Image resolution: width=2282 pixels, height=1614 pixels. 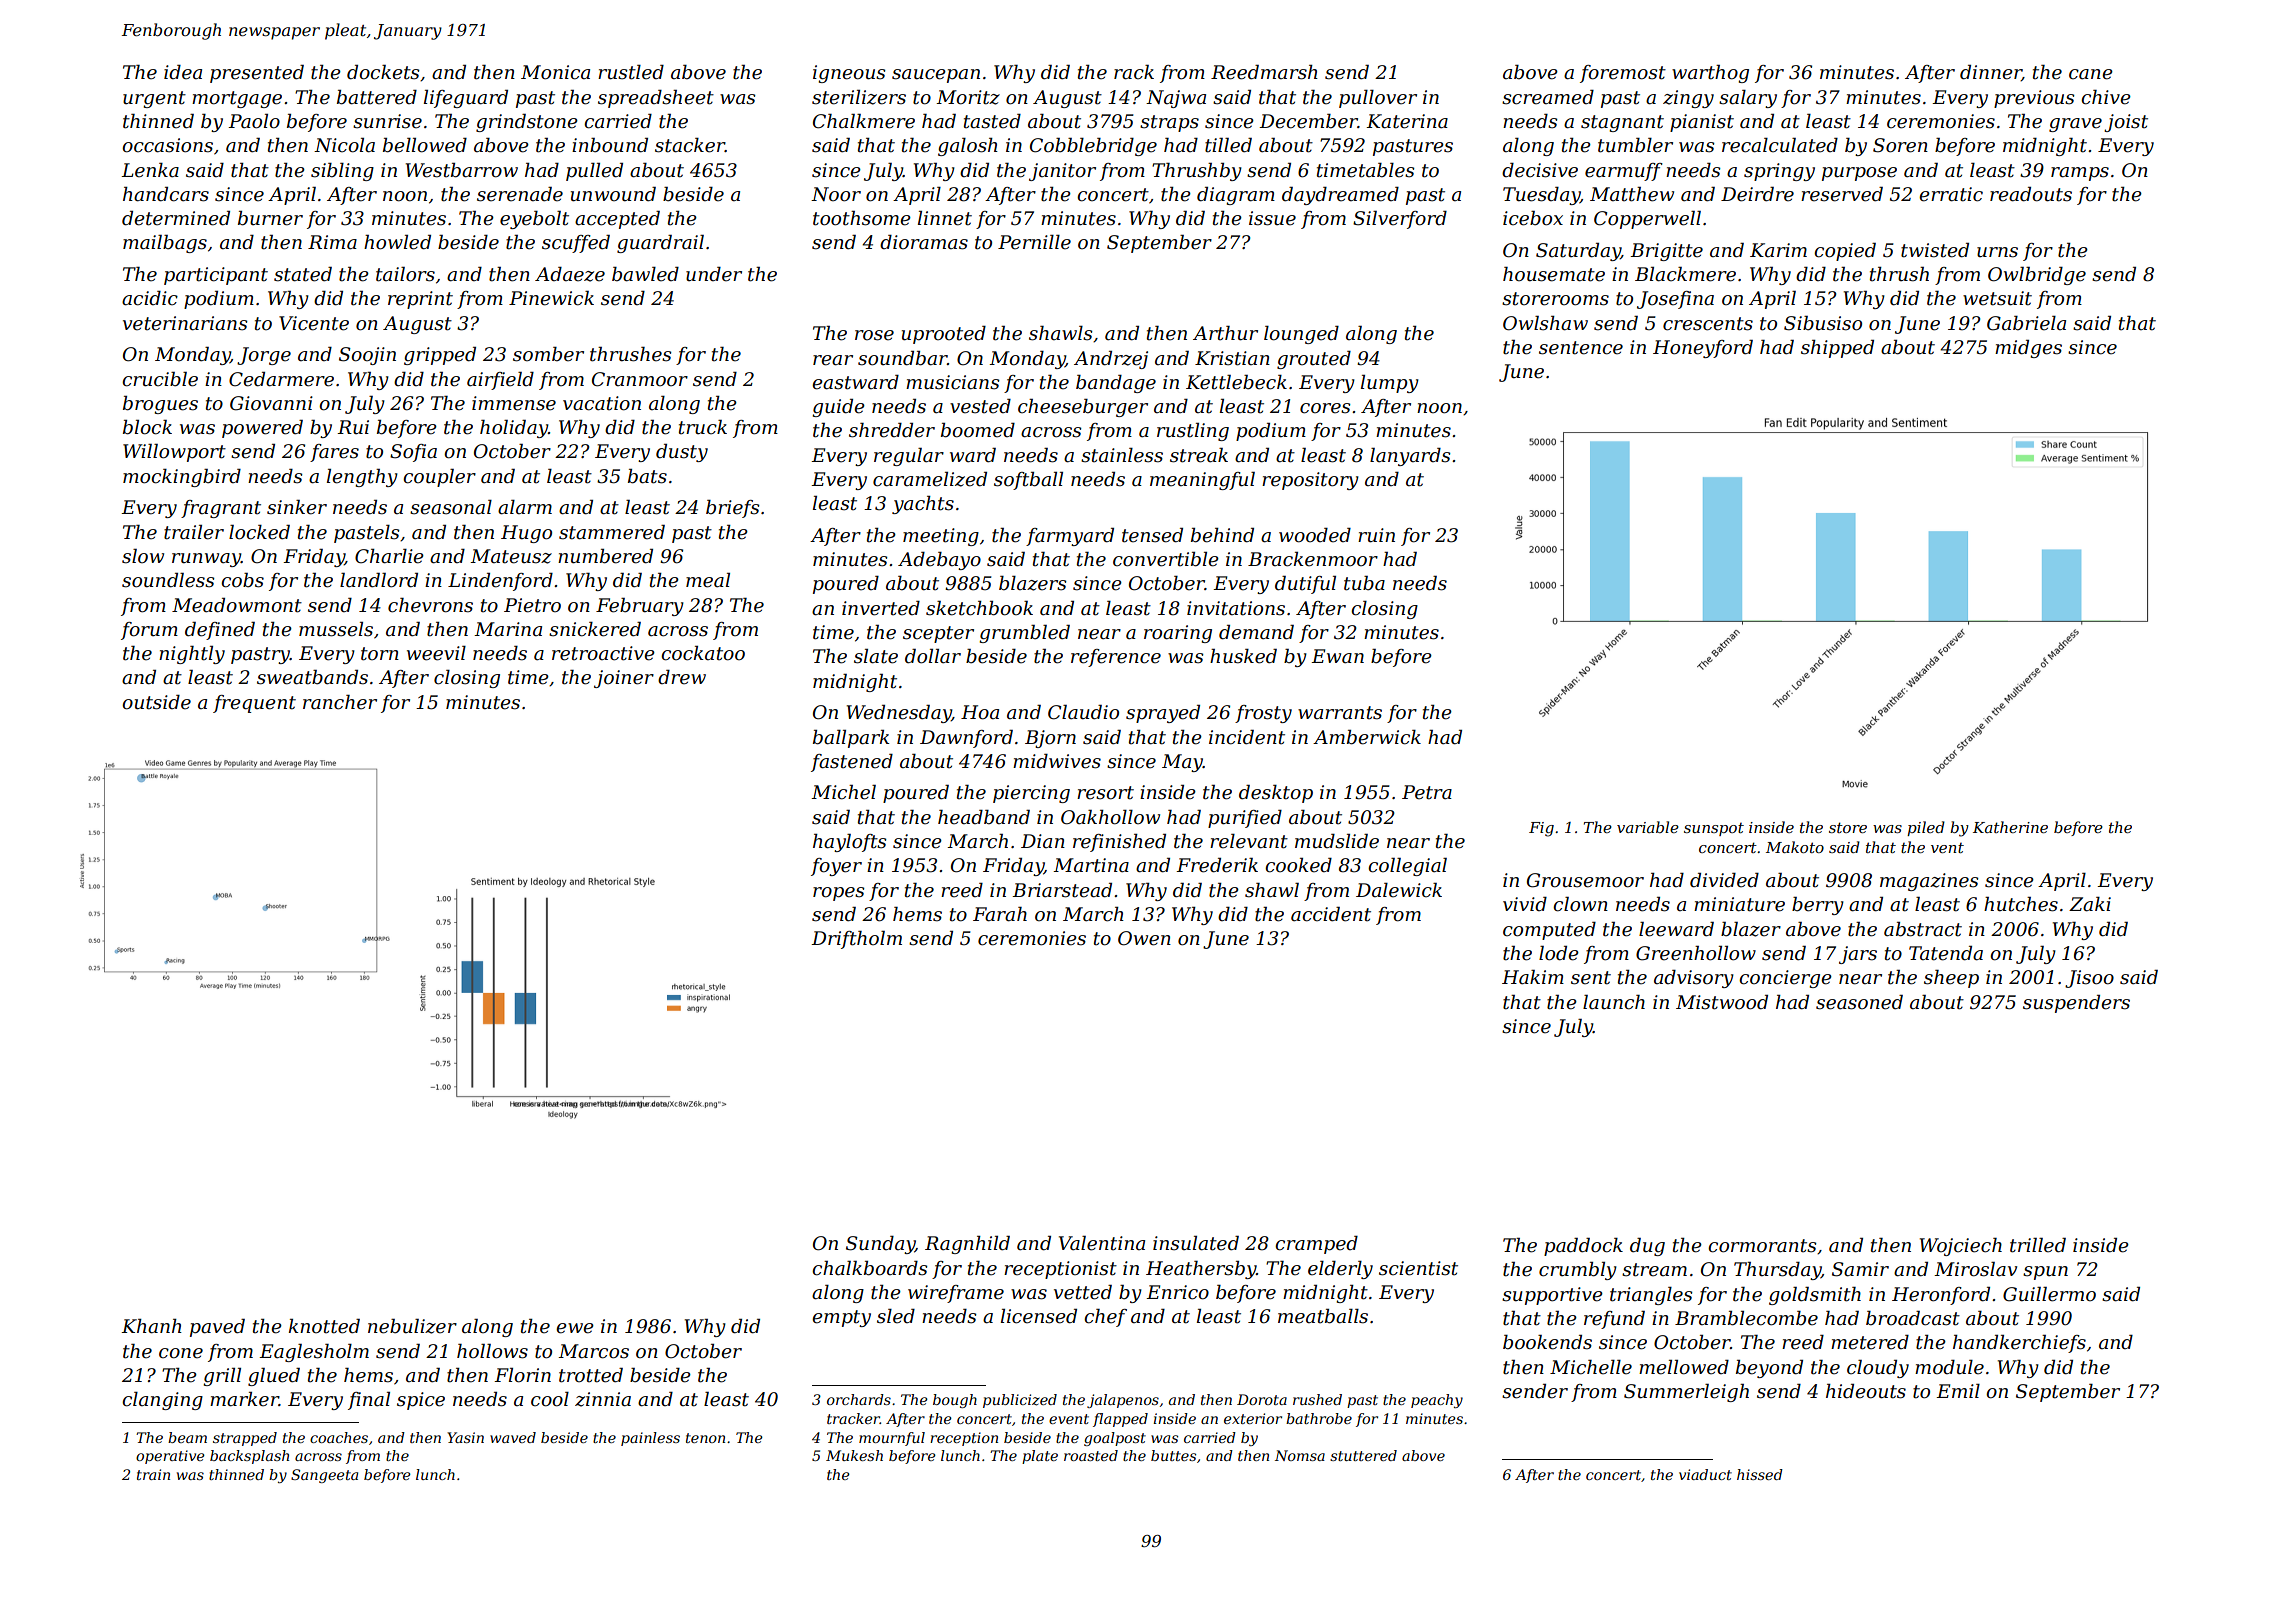 What do you see at coordinates (2090, 904) in the document?
I see `Zaki` at bounding box center [2090, 904].
